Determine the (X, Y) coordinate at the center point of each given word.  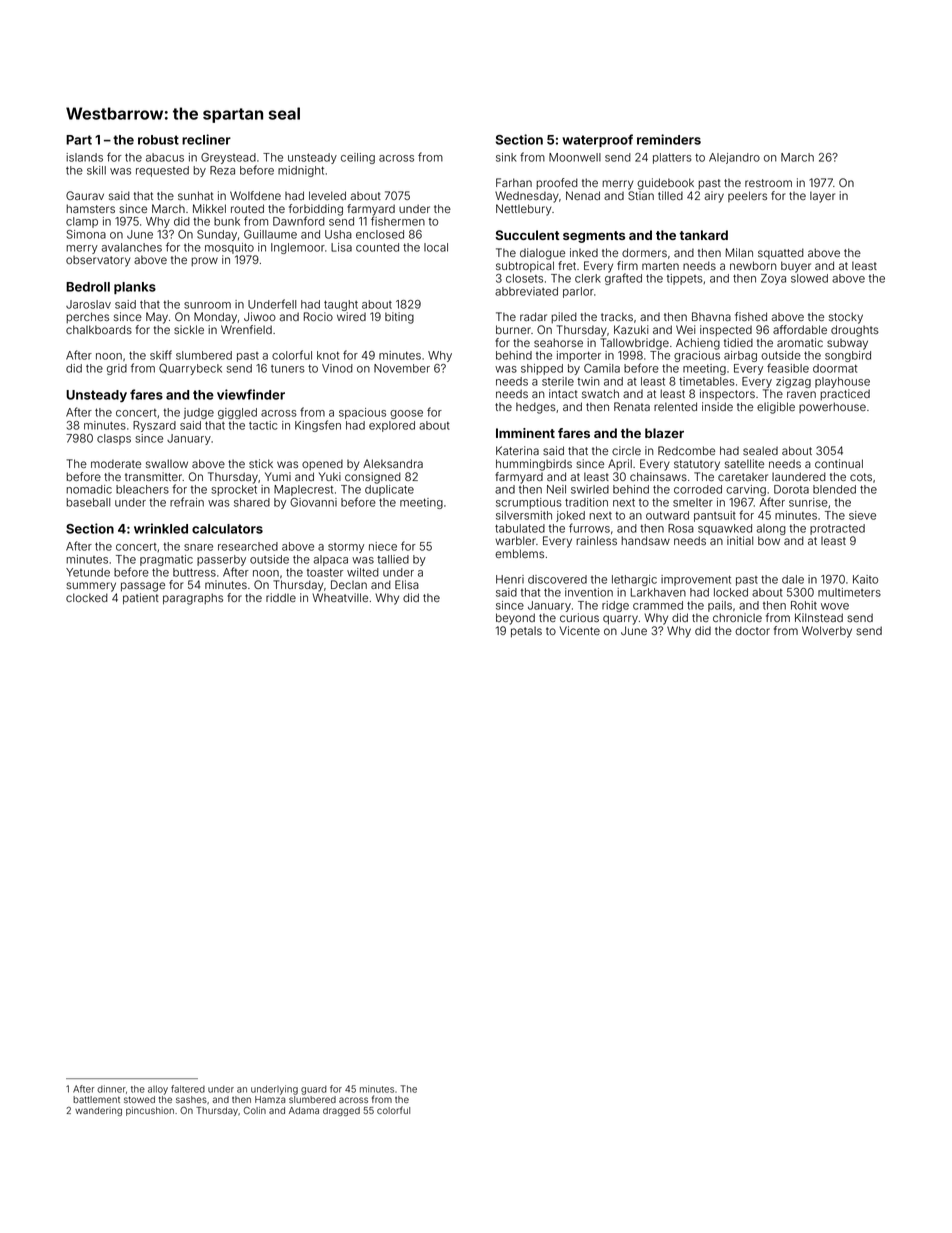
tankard (703, 235)
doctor (752, 630)
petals (526, 632)
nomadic (89, 489)
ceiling (358, 158)
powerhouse (832, 407)
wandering (98, 1111)
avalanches (131, 247)
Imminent (525, 433)
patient (141, 599)
